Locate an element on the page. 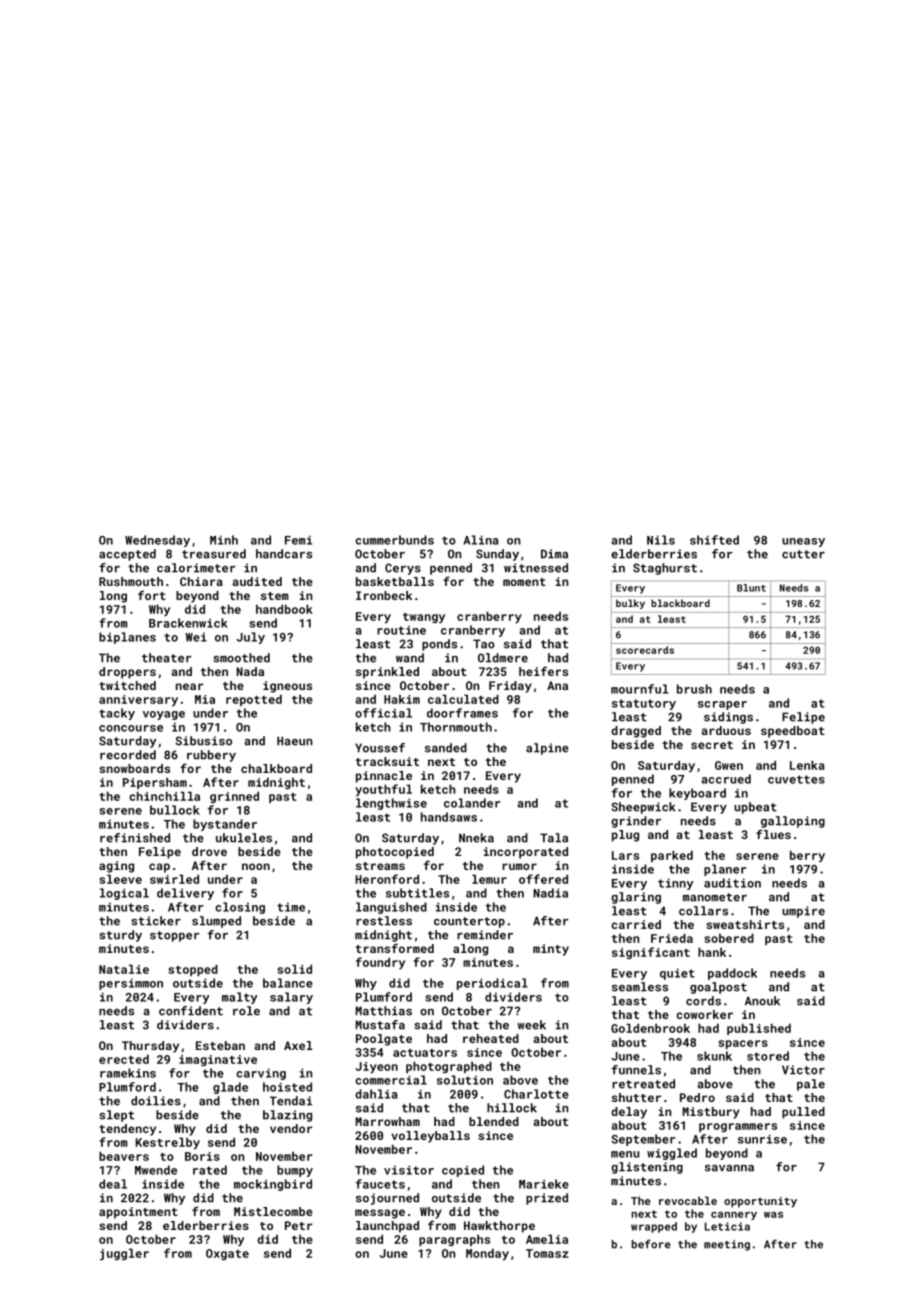 The width and height of the image is (924, 1308). tacky is located at coordinates (117, 714).
